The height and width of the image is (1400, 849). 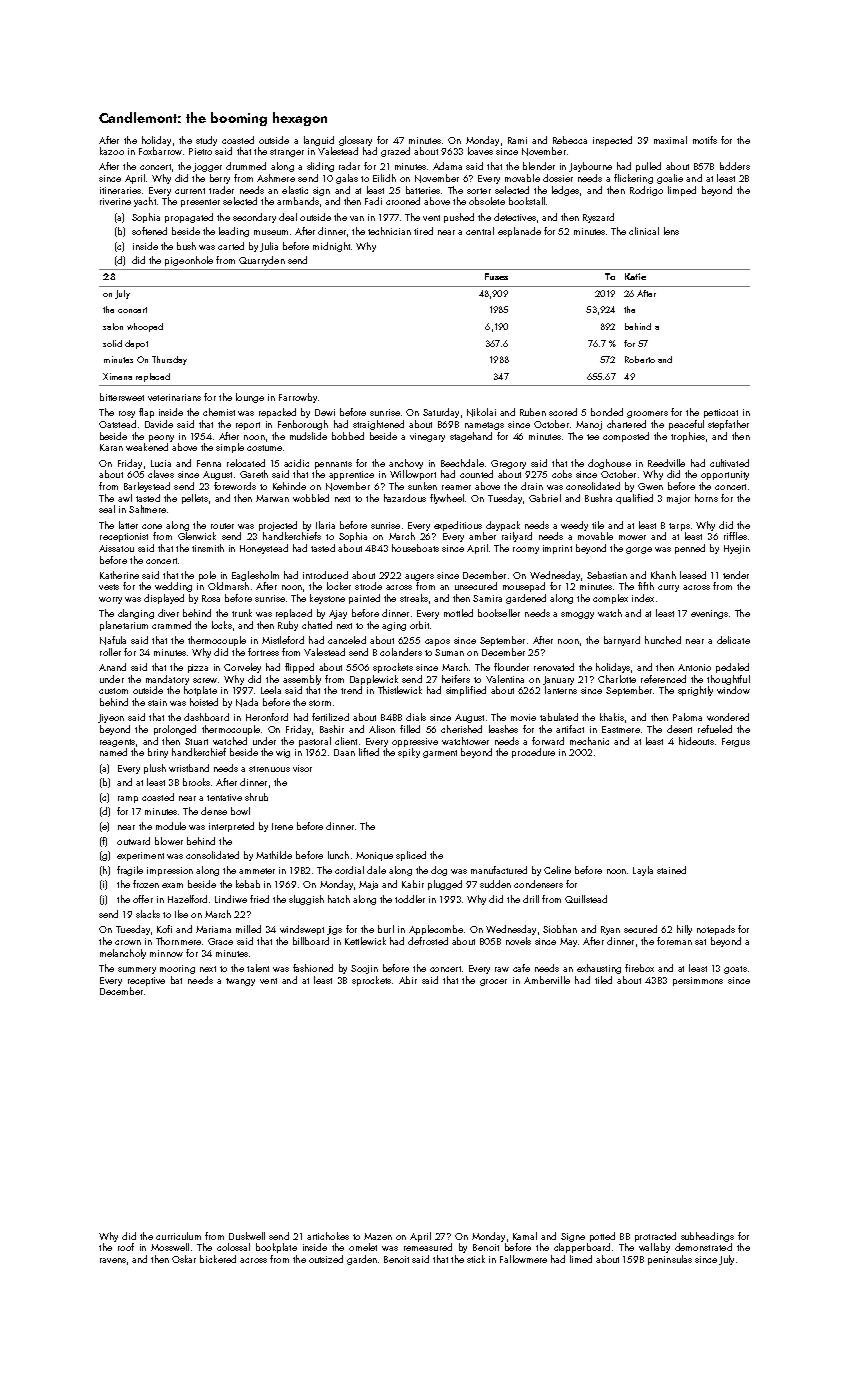 What do you see at coordinates (344, 752) in the image?
I see `Daan` at bounding box center [344, 752].
